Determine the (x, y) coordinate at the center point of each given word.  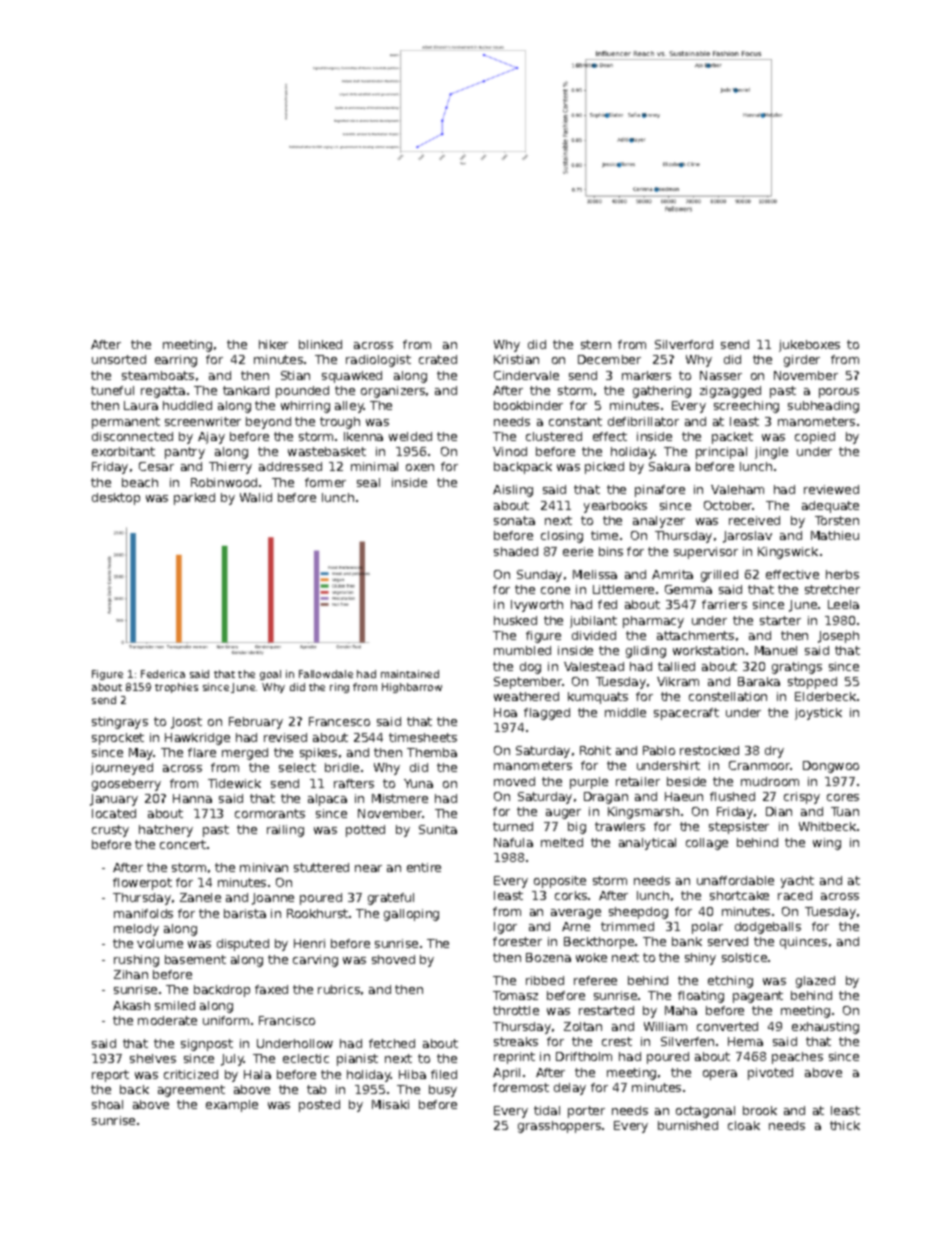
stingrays (120, 723)
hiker (273, 344)
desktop (116, 499)
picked (604, 468)
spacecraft (686, 714)
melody (136, 930)
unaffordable (735, 880)
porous (839, 393)
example (232, 1106)
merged (245, 754)
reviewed (831, 489)
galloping (411, 915)
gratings (797, 668)
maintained (410, 674)
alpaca (327, 800)
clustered (554, 436)
